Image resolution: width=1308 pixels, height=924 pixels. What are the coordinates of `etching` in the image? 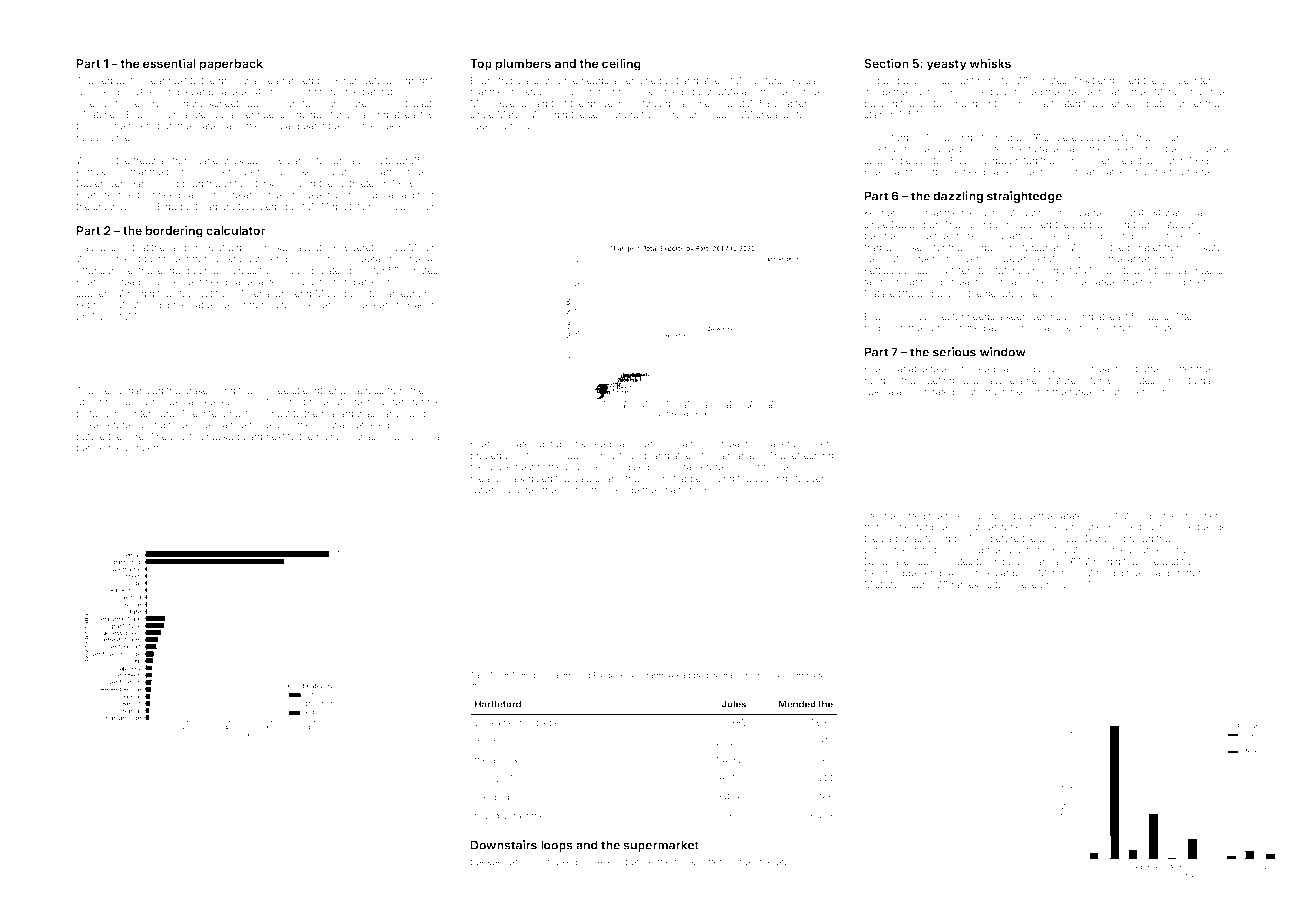 It's located at (792, 863).
